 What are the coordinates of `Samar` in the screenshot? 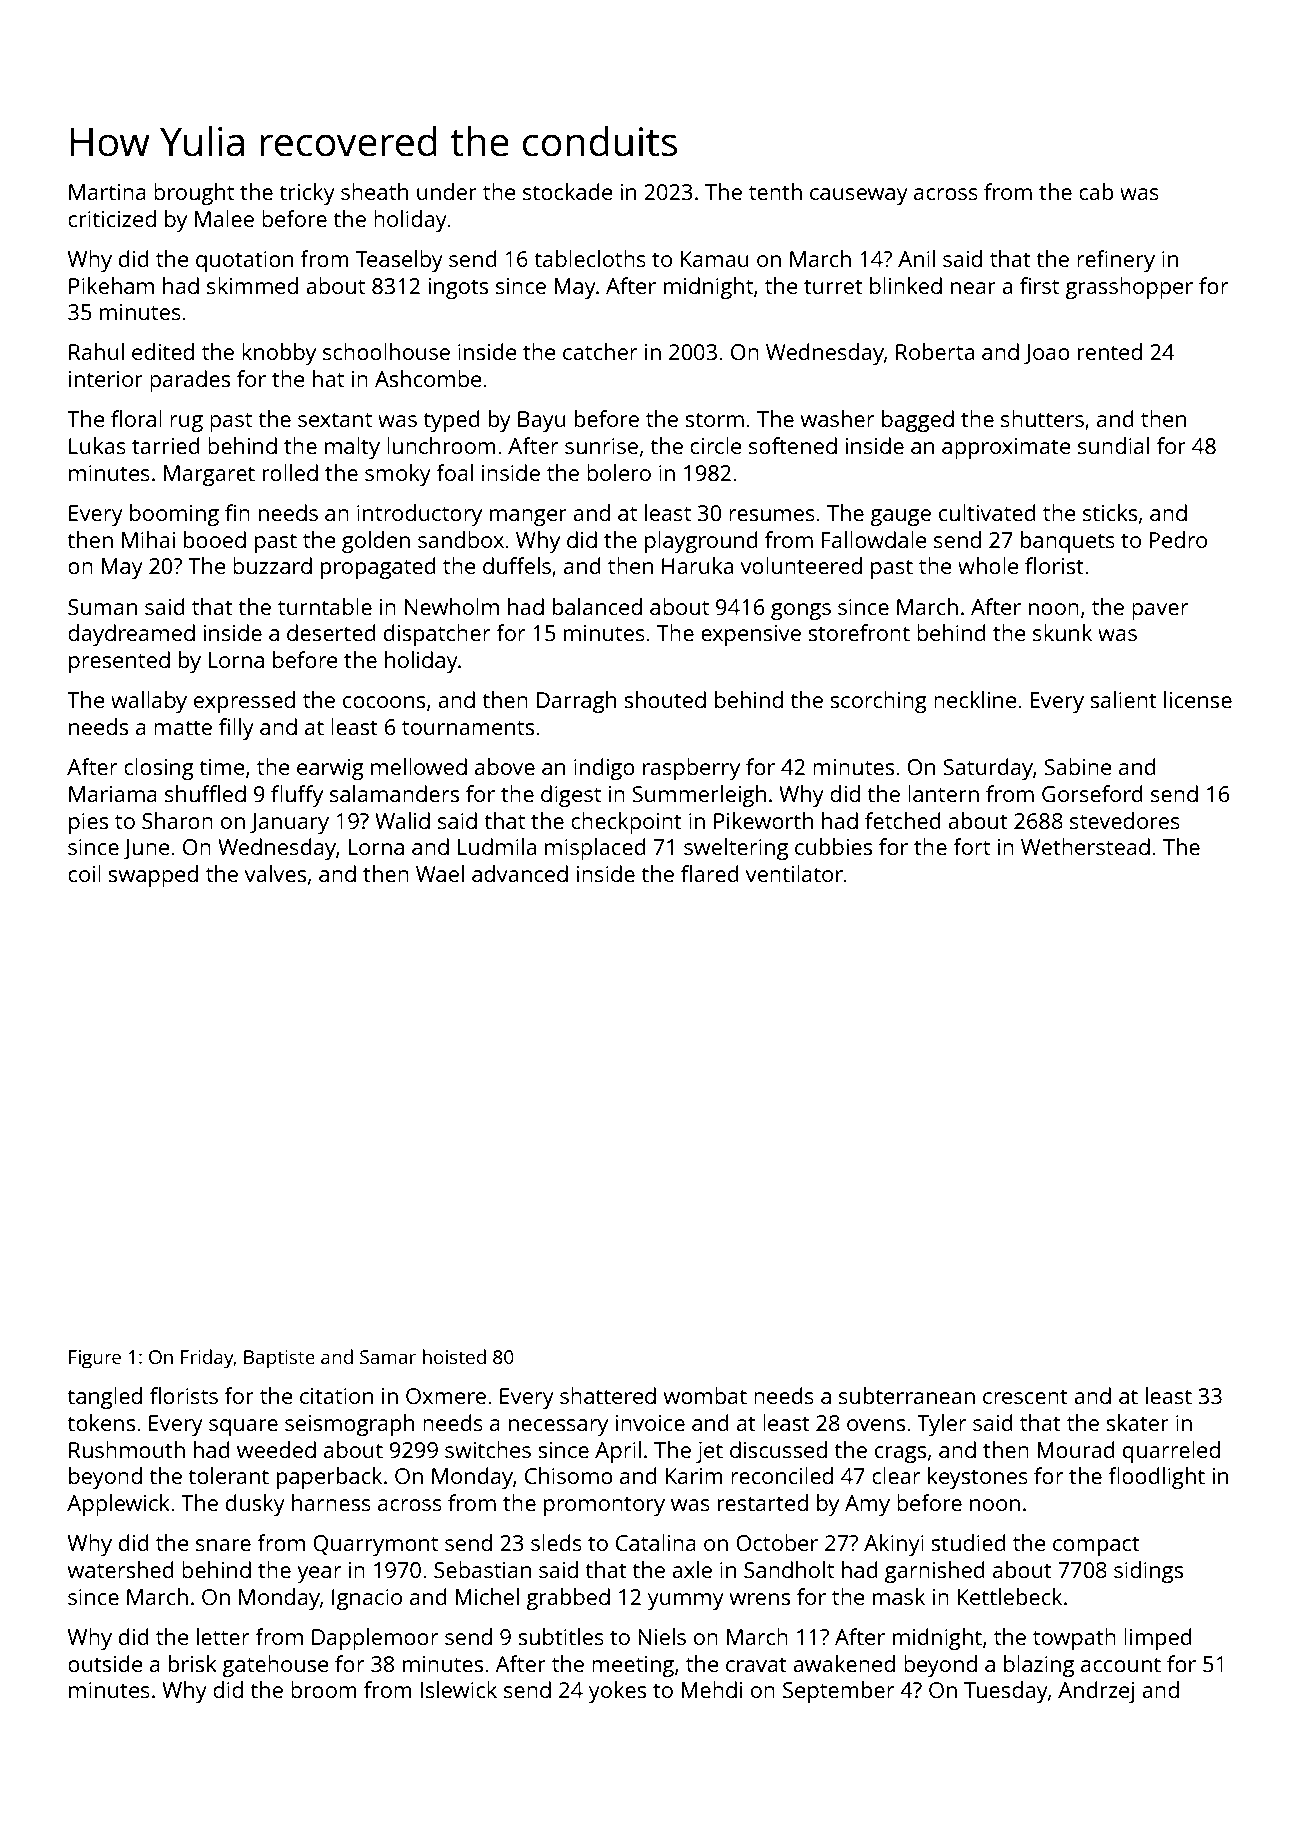 It's located at (388, 1357).
